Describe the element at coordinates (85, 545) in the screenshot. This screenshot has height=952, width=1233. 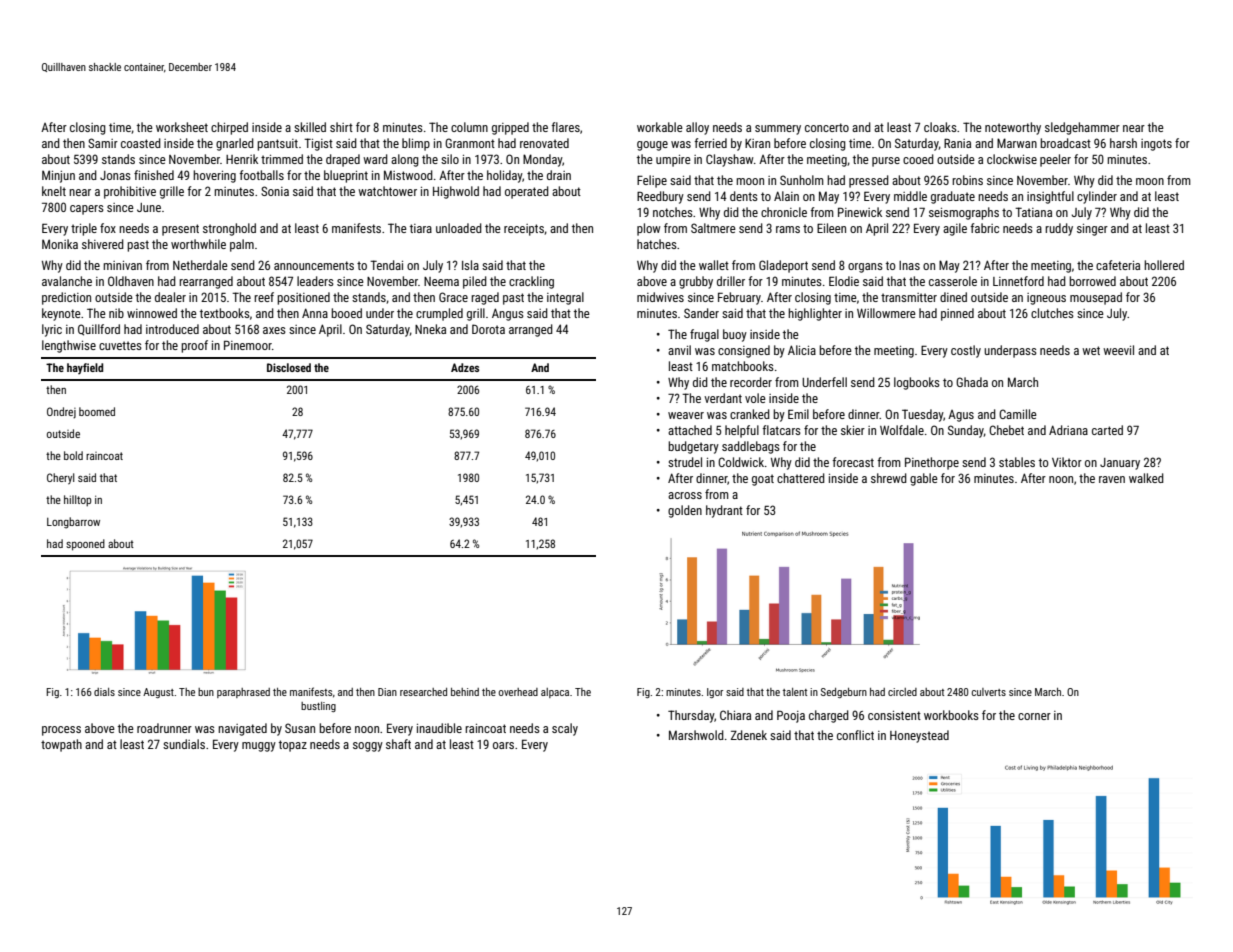
I see `spooned` at that location.
